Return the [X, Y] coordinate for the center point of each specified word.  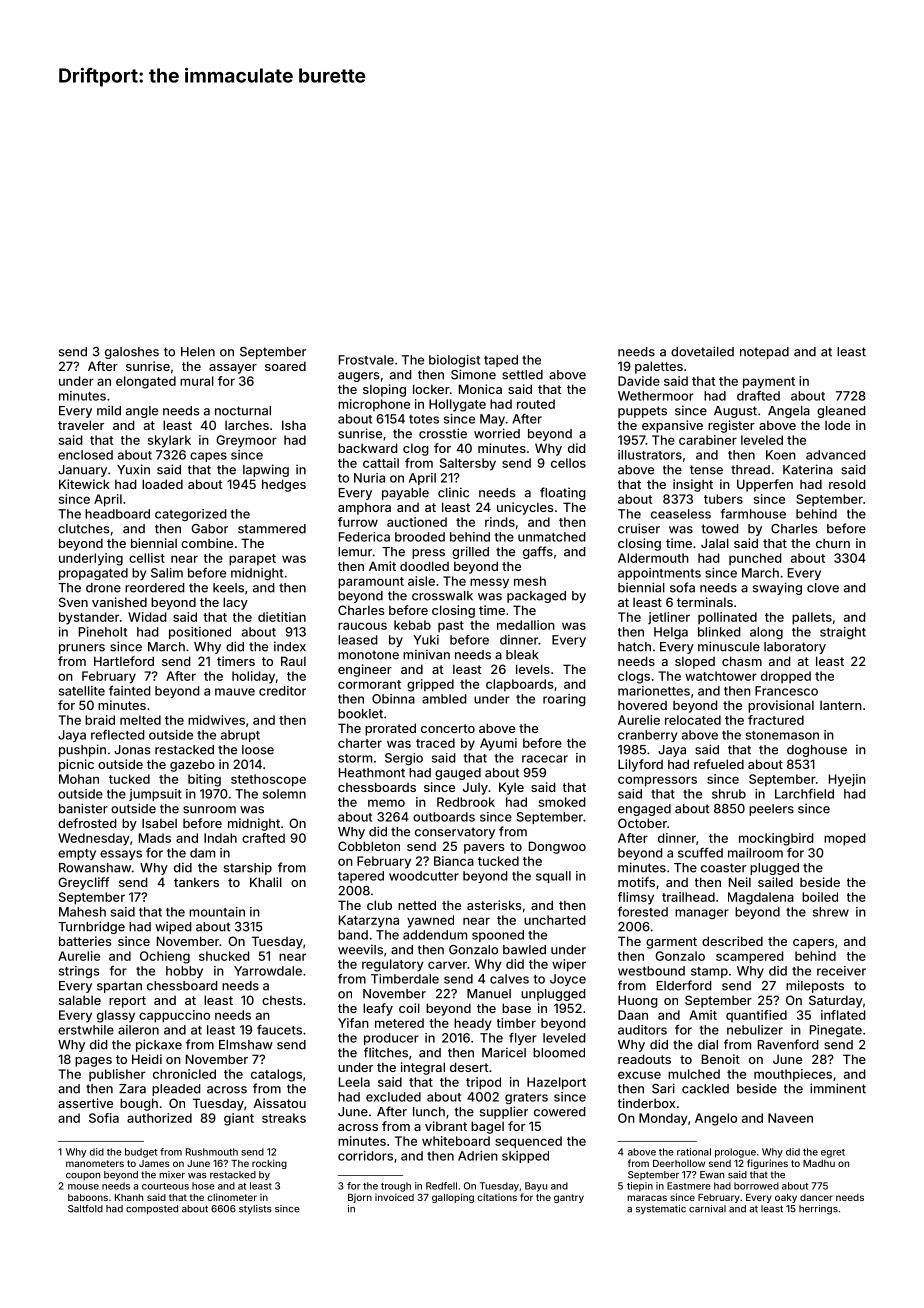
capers [813, 944]
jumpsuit [155, 795]
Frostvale [366, 360]
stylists [255, 1210]
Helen [198, 352]
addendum [435, 935]
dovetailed [702, 351]
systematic [661, 1209]
